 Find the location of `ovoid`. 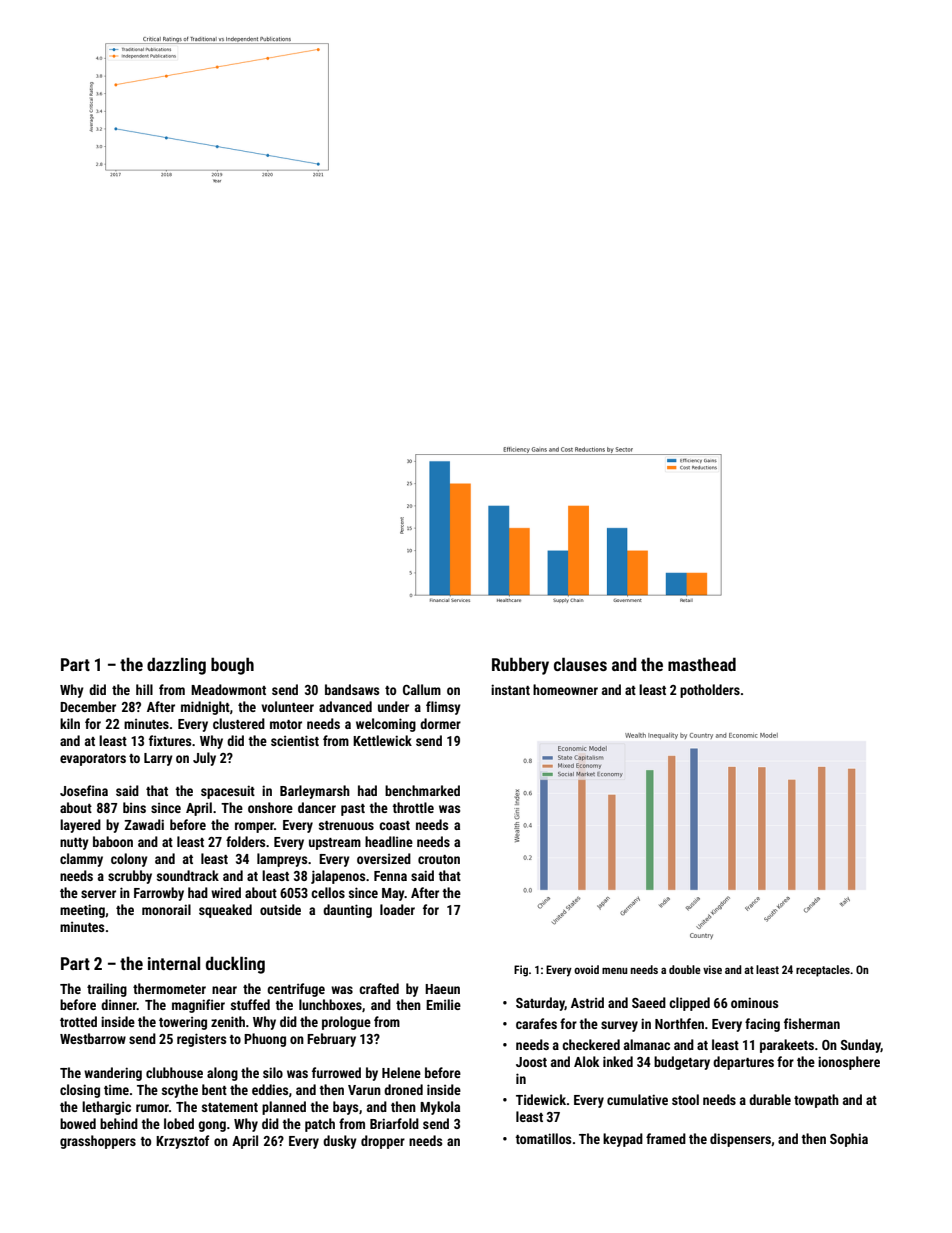

ovoid is located at coordinates (586, 969).
